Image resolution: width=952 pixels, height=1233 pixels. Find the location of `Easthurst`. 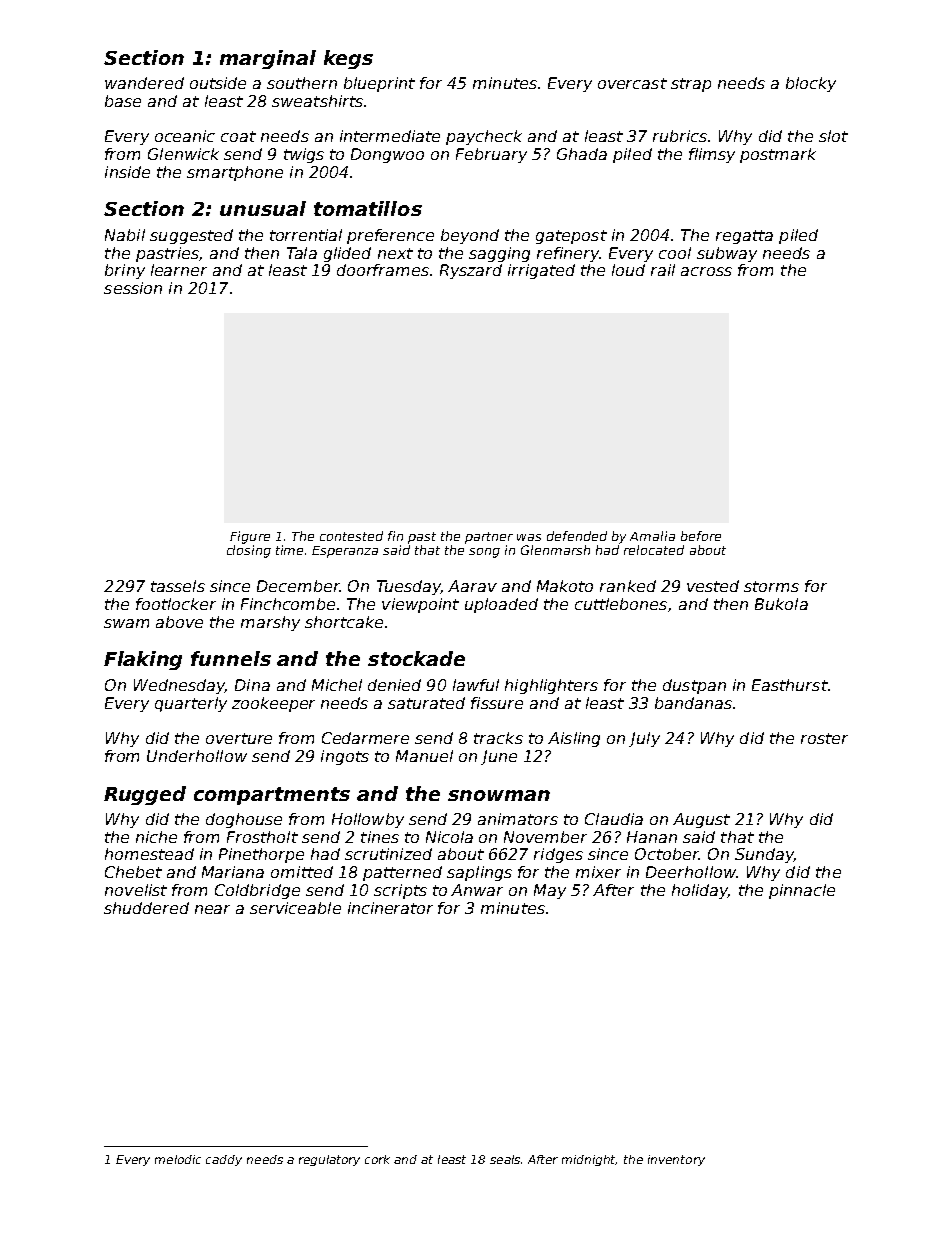

Easthurst is located at coordinates (790, 685).
